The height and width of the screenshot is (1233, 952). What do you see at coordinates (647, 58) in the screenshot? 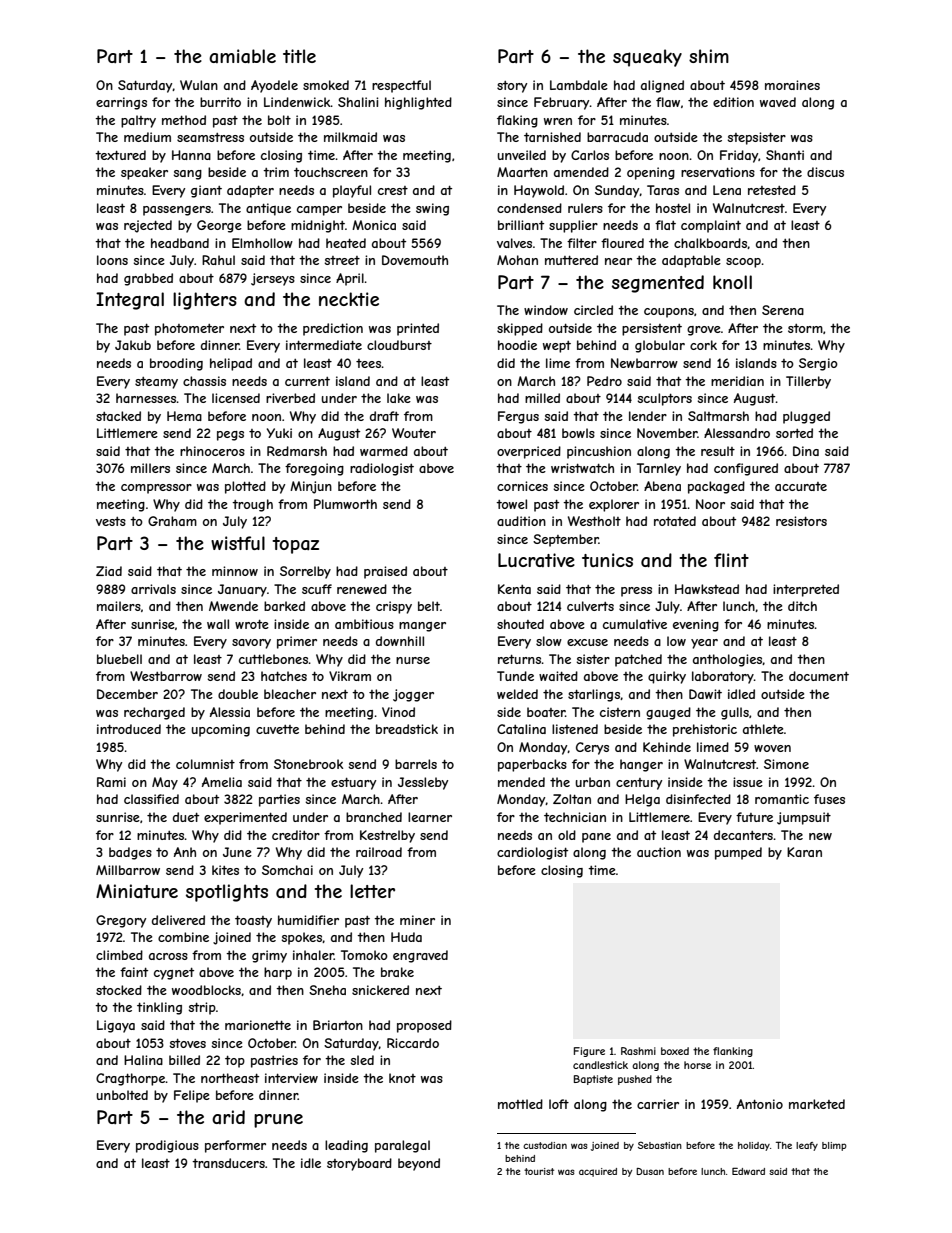
I see `squeaky` at bounding box center [647, 58].
